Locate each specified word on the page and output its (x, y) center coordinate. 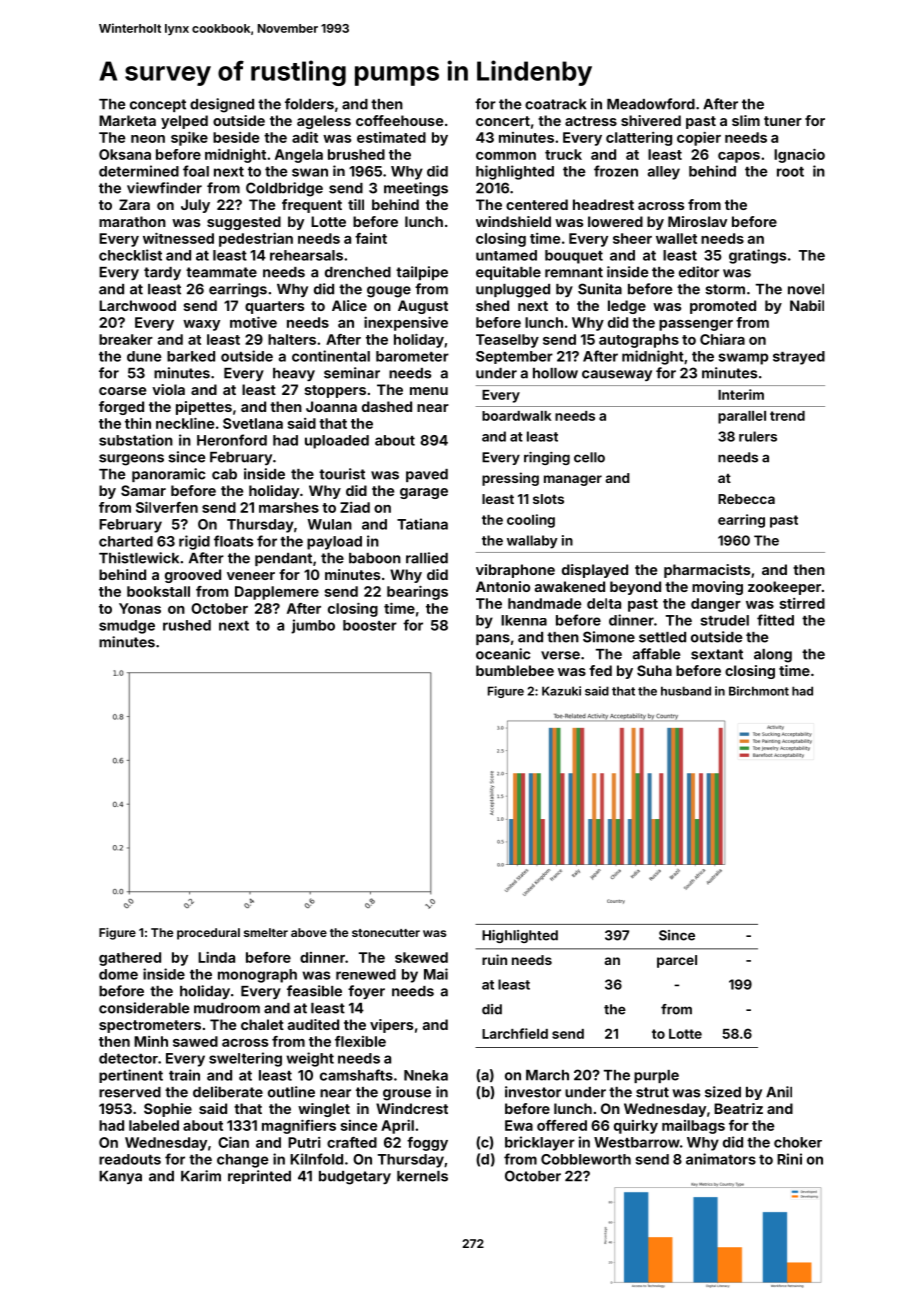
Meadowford (651, 104)
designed (222, 105)
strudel (724, 620)
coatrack (556, 104)
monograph (257, 976)
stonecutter (386, 933)
